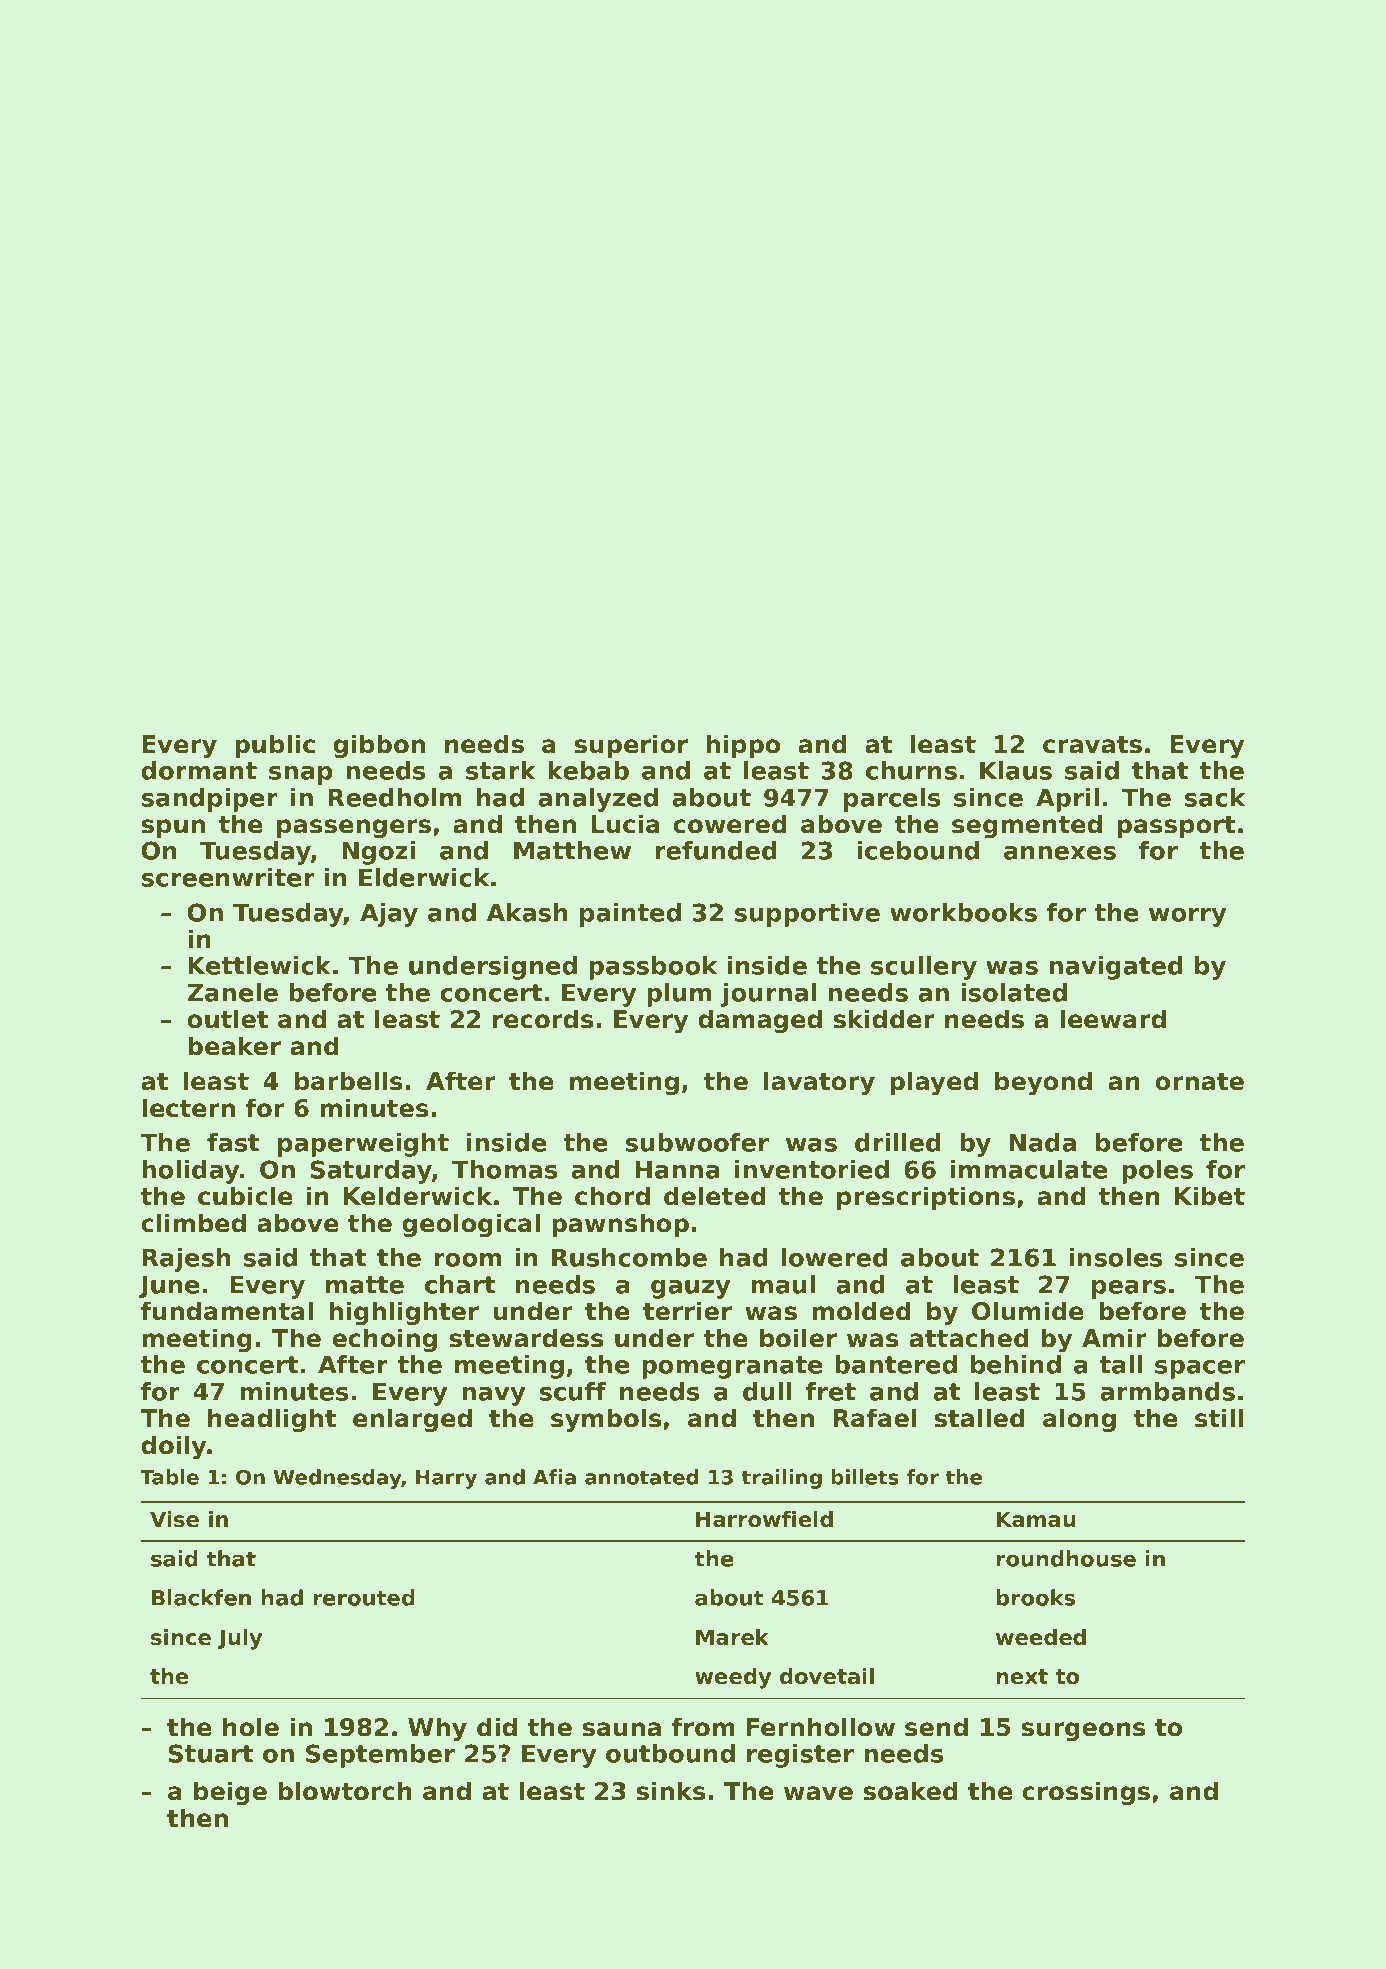  Describe the element at coordinates (690, 1289) in the image. I see `gauzy` at that location.
